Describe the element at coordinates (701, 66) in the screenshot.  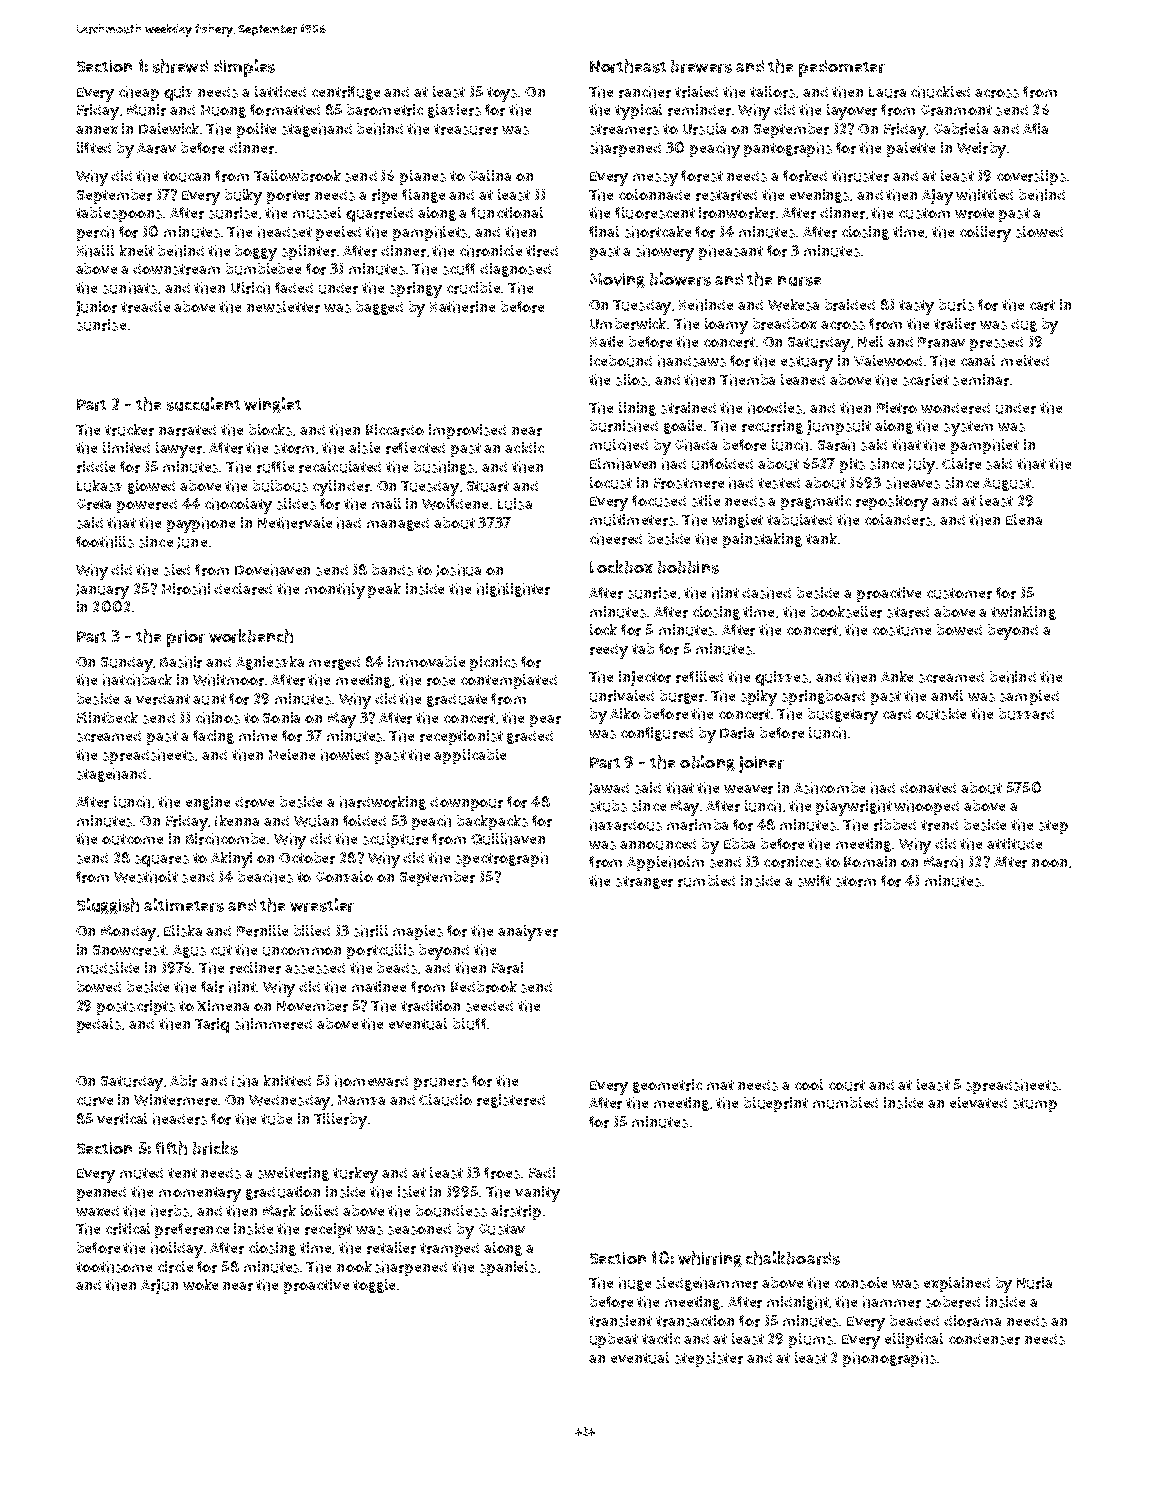
I see `brewers` at that location.
